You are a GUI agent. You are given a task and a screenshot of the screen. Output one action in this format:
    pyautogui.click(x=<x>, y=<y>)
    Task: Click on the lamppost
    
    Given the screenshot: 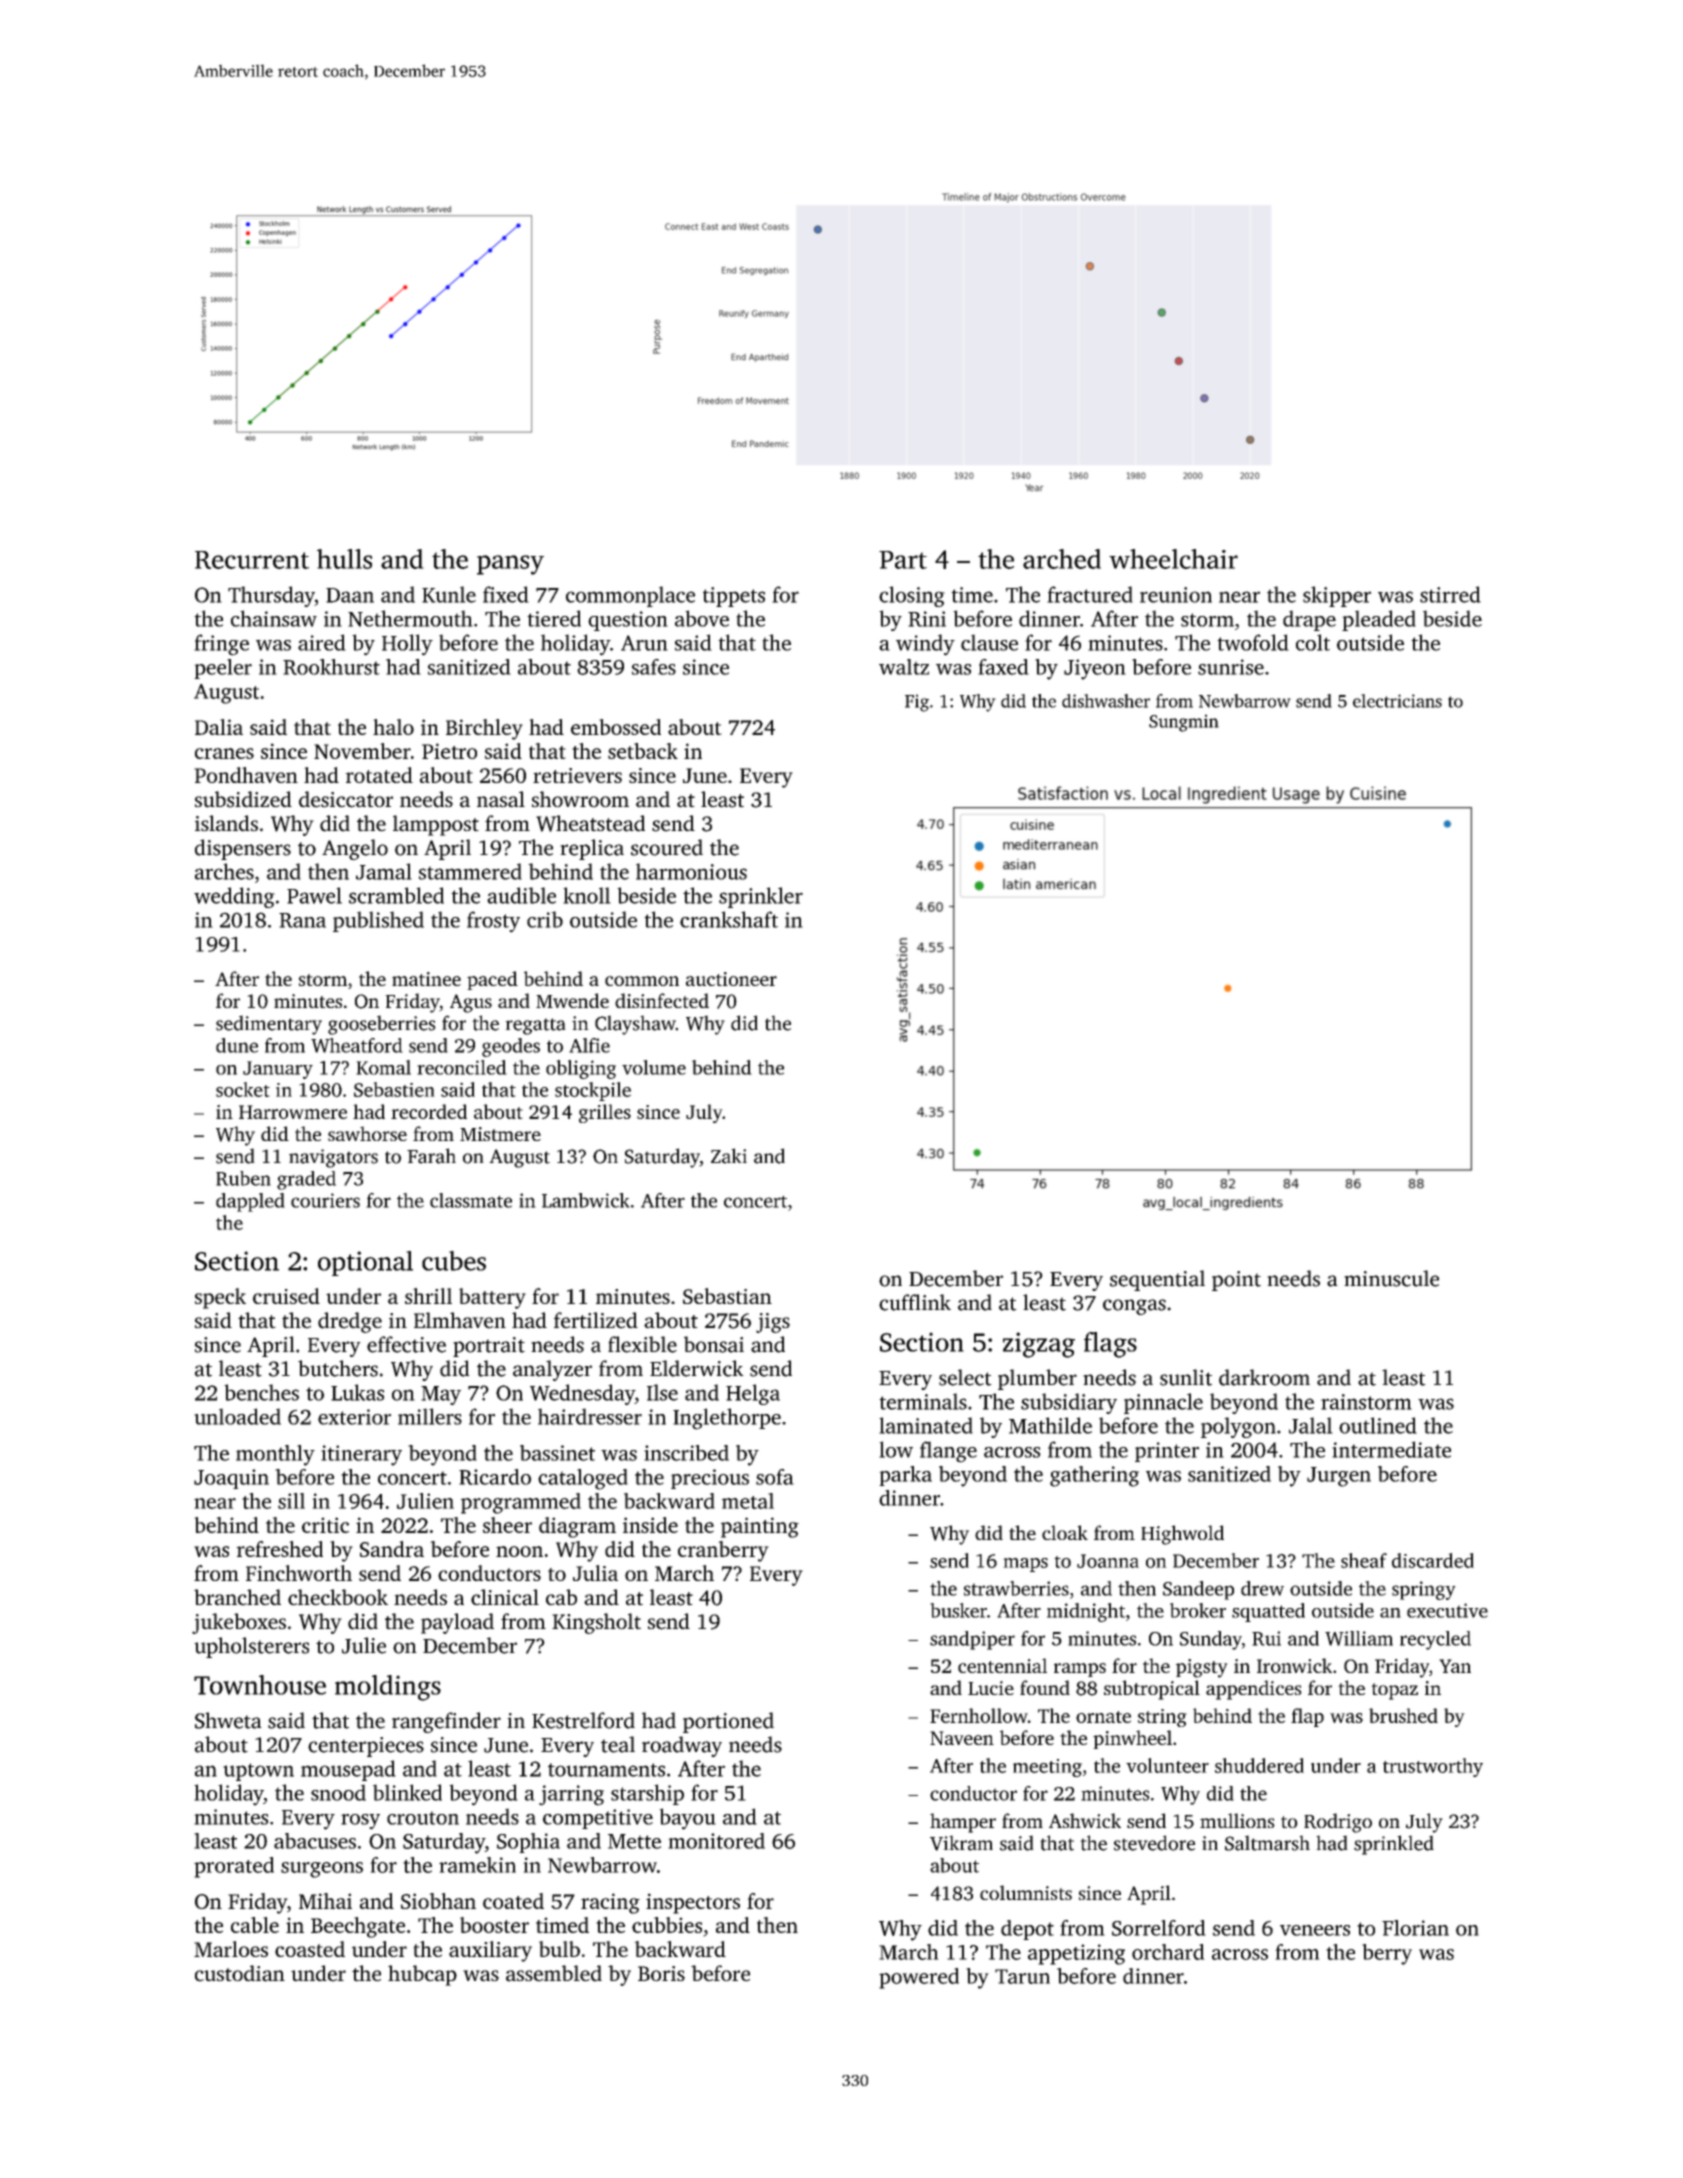 What is the action you would take?
    pyautogui.click(x=436, y=825)
